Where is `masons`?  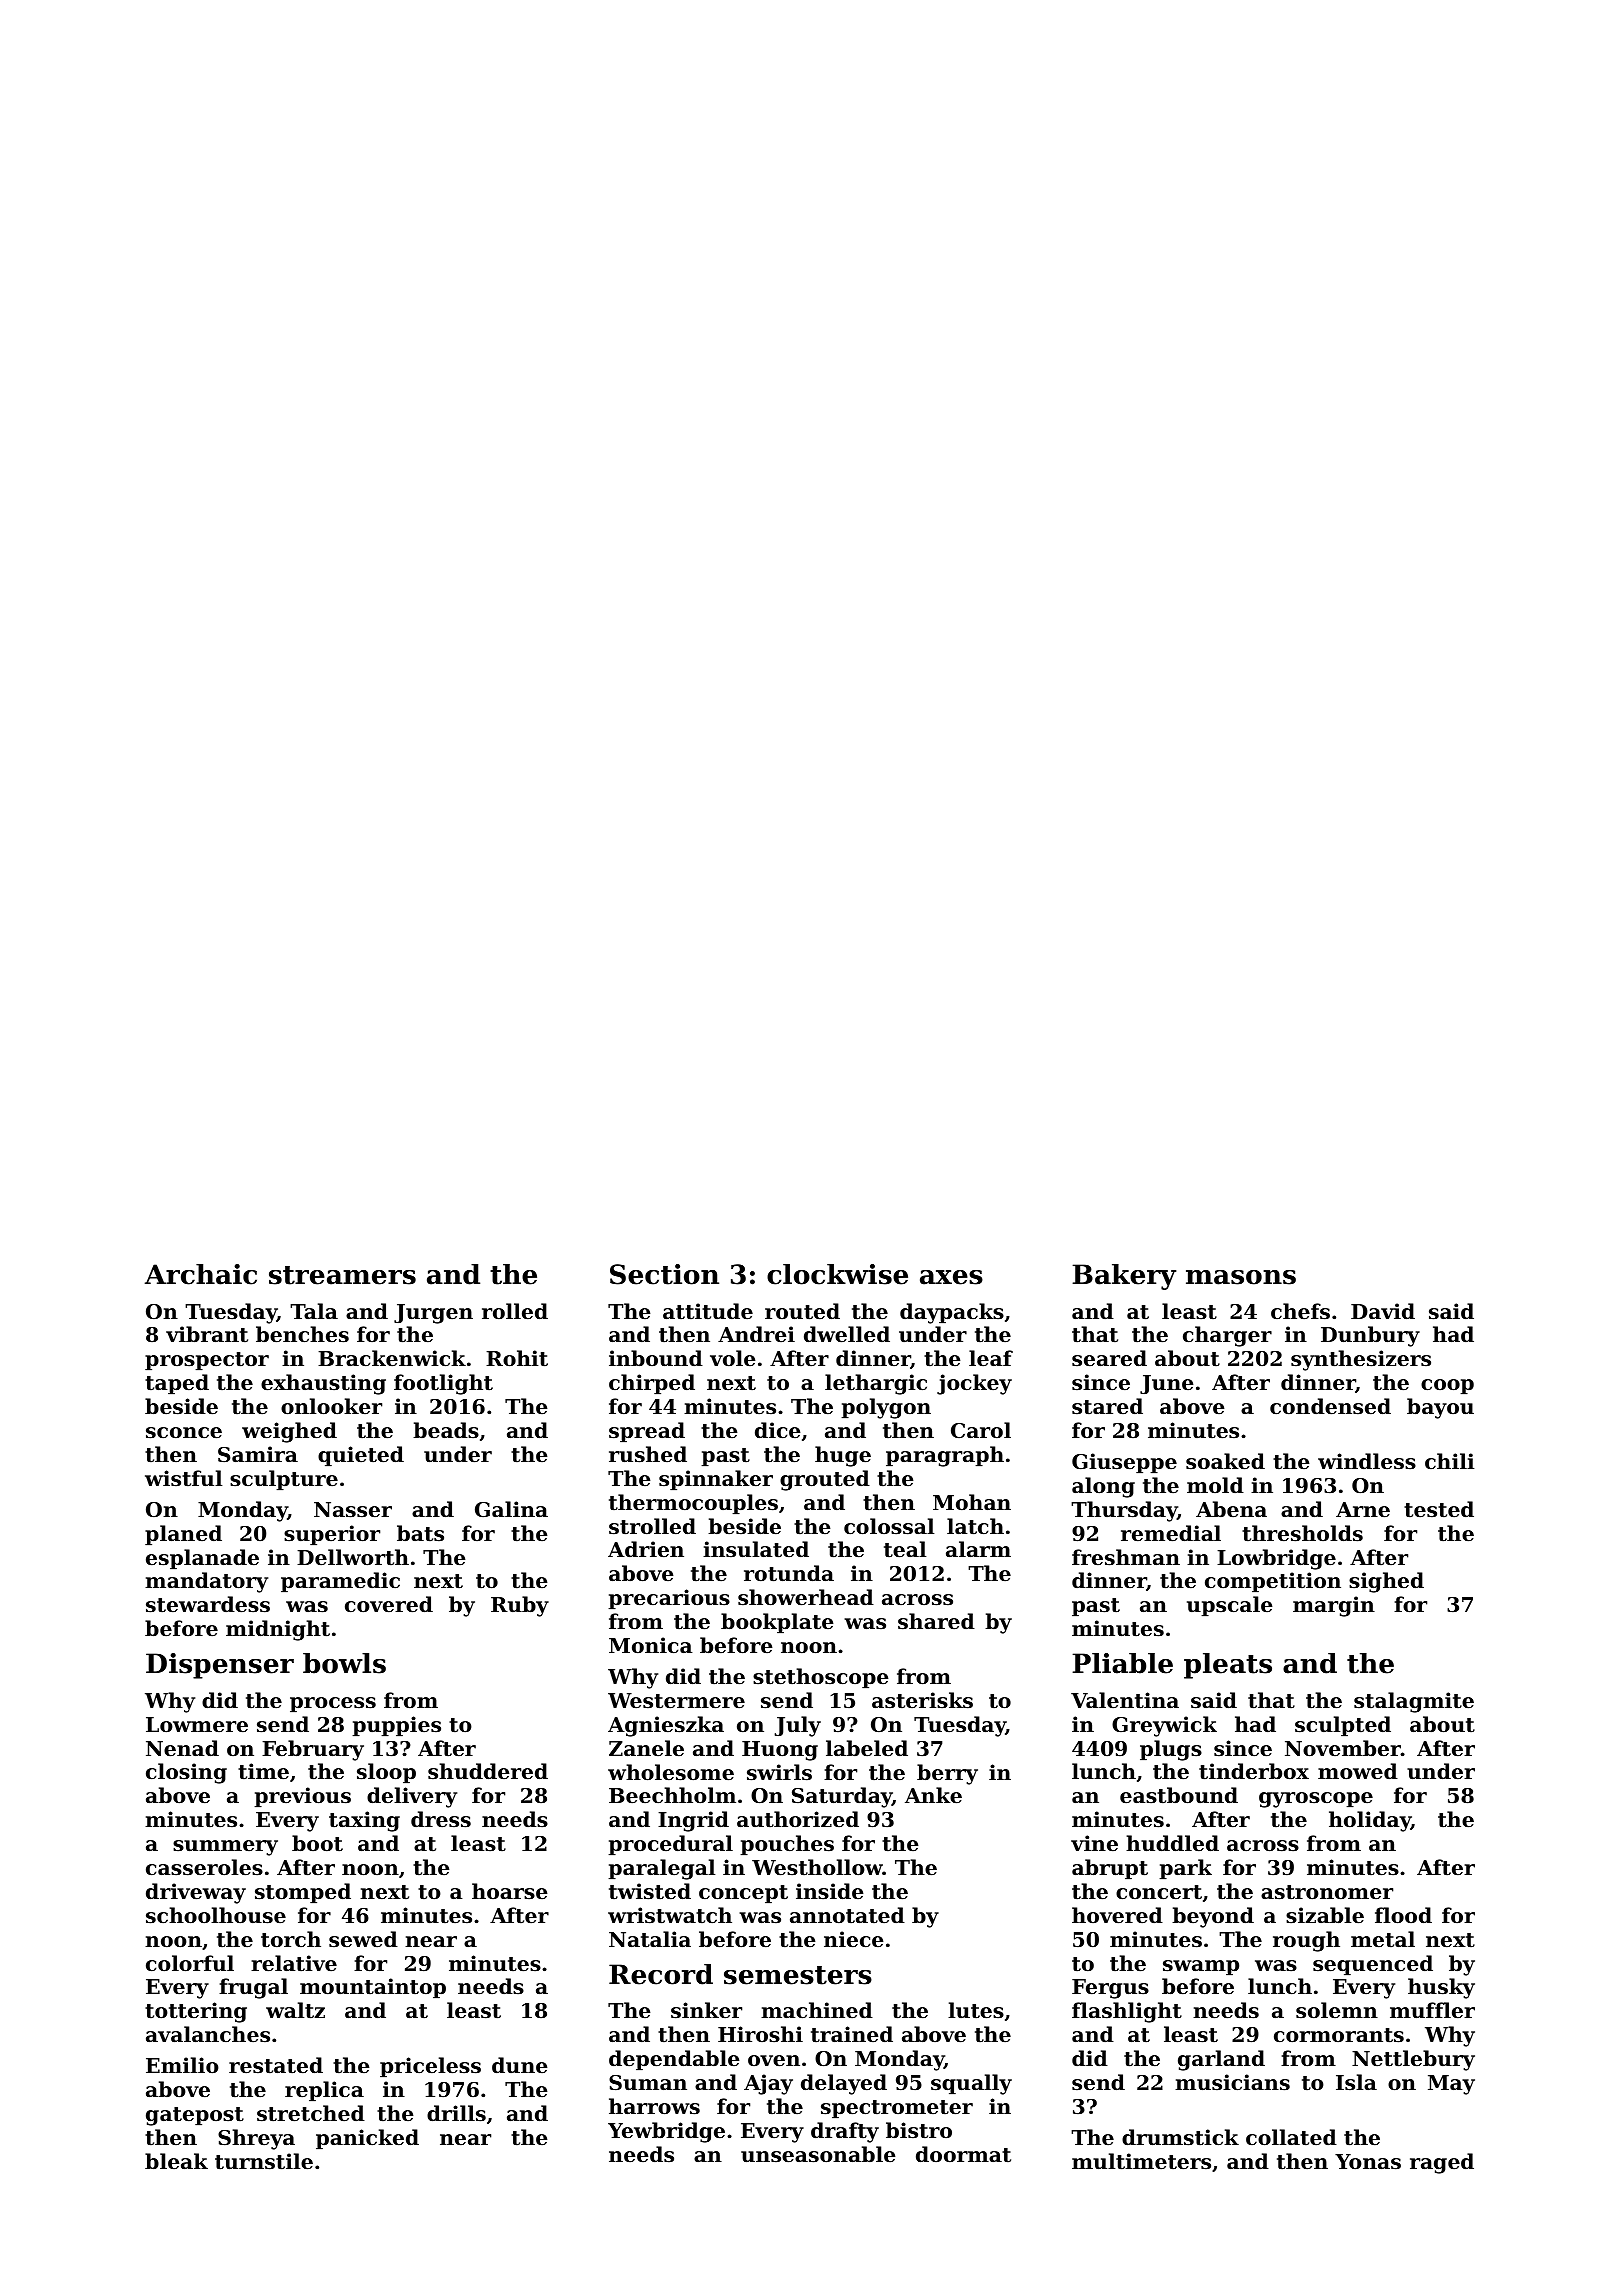
masons is located at coordinates (1241, 1277).
